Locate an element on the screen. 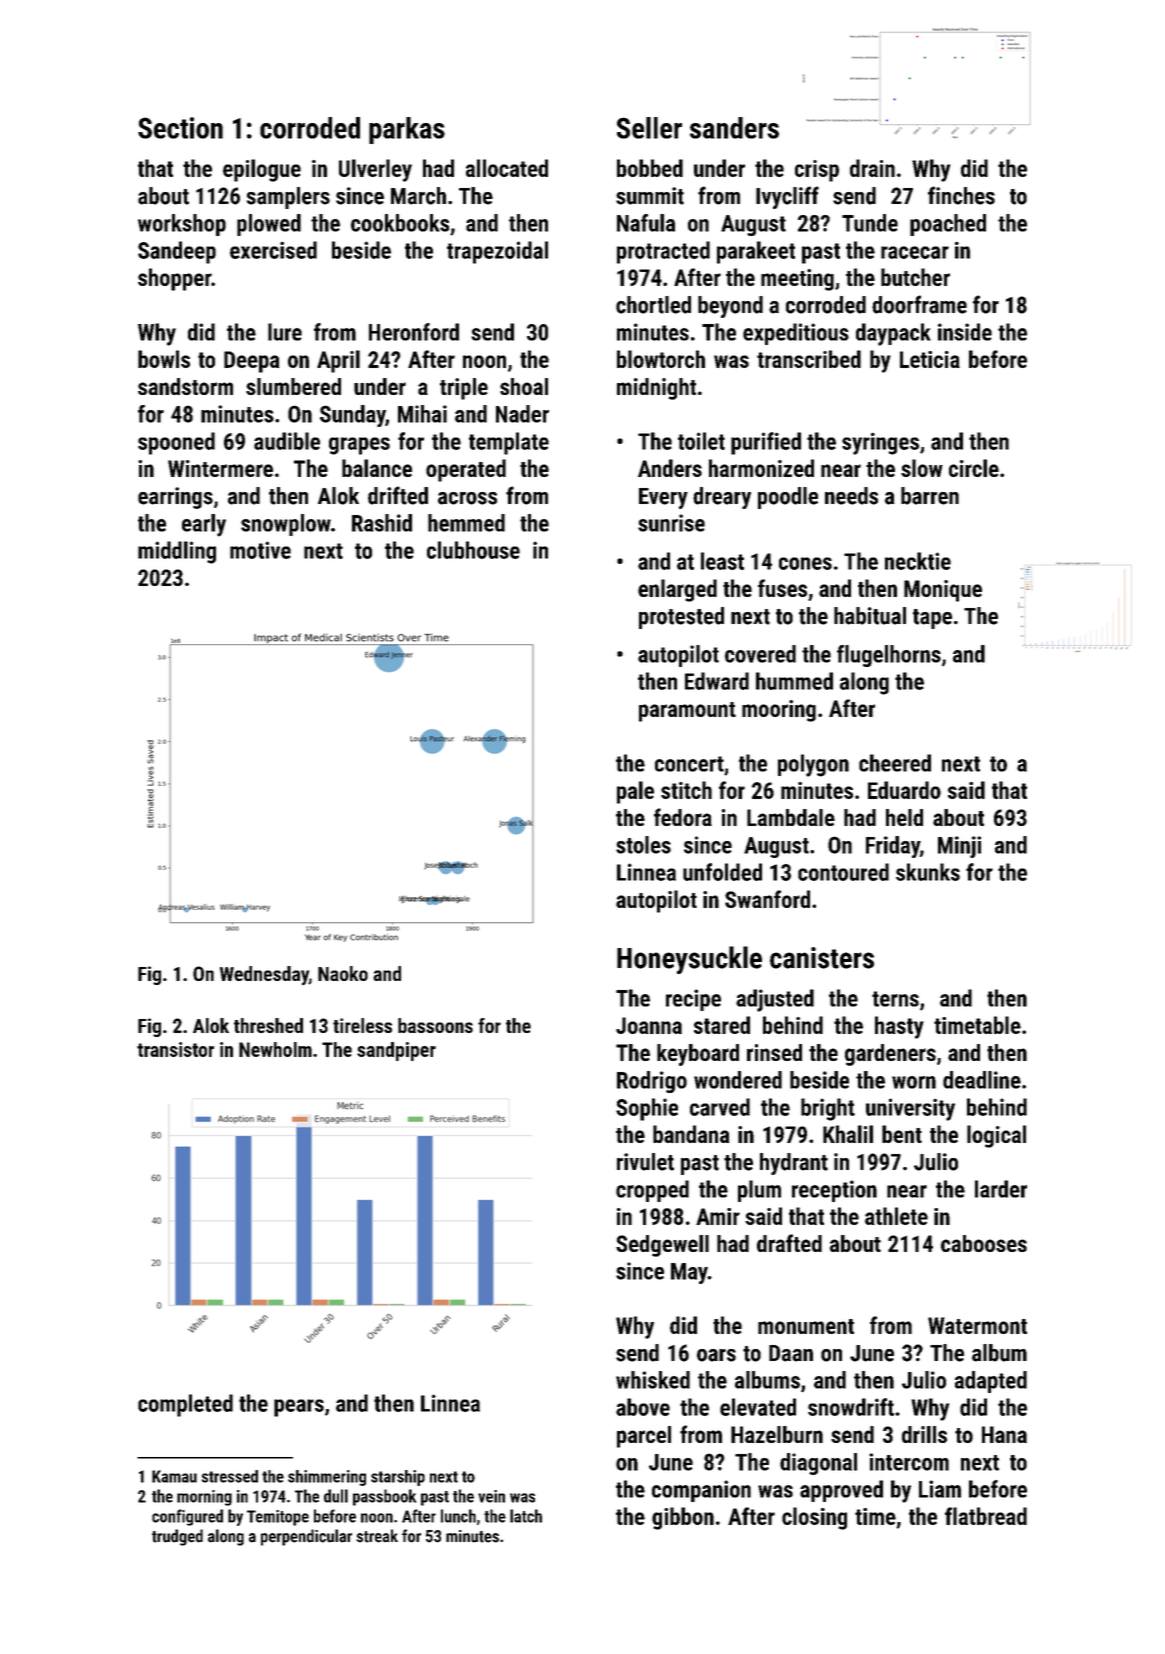  bowls is located at coordinates (164, 359).
